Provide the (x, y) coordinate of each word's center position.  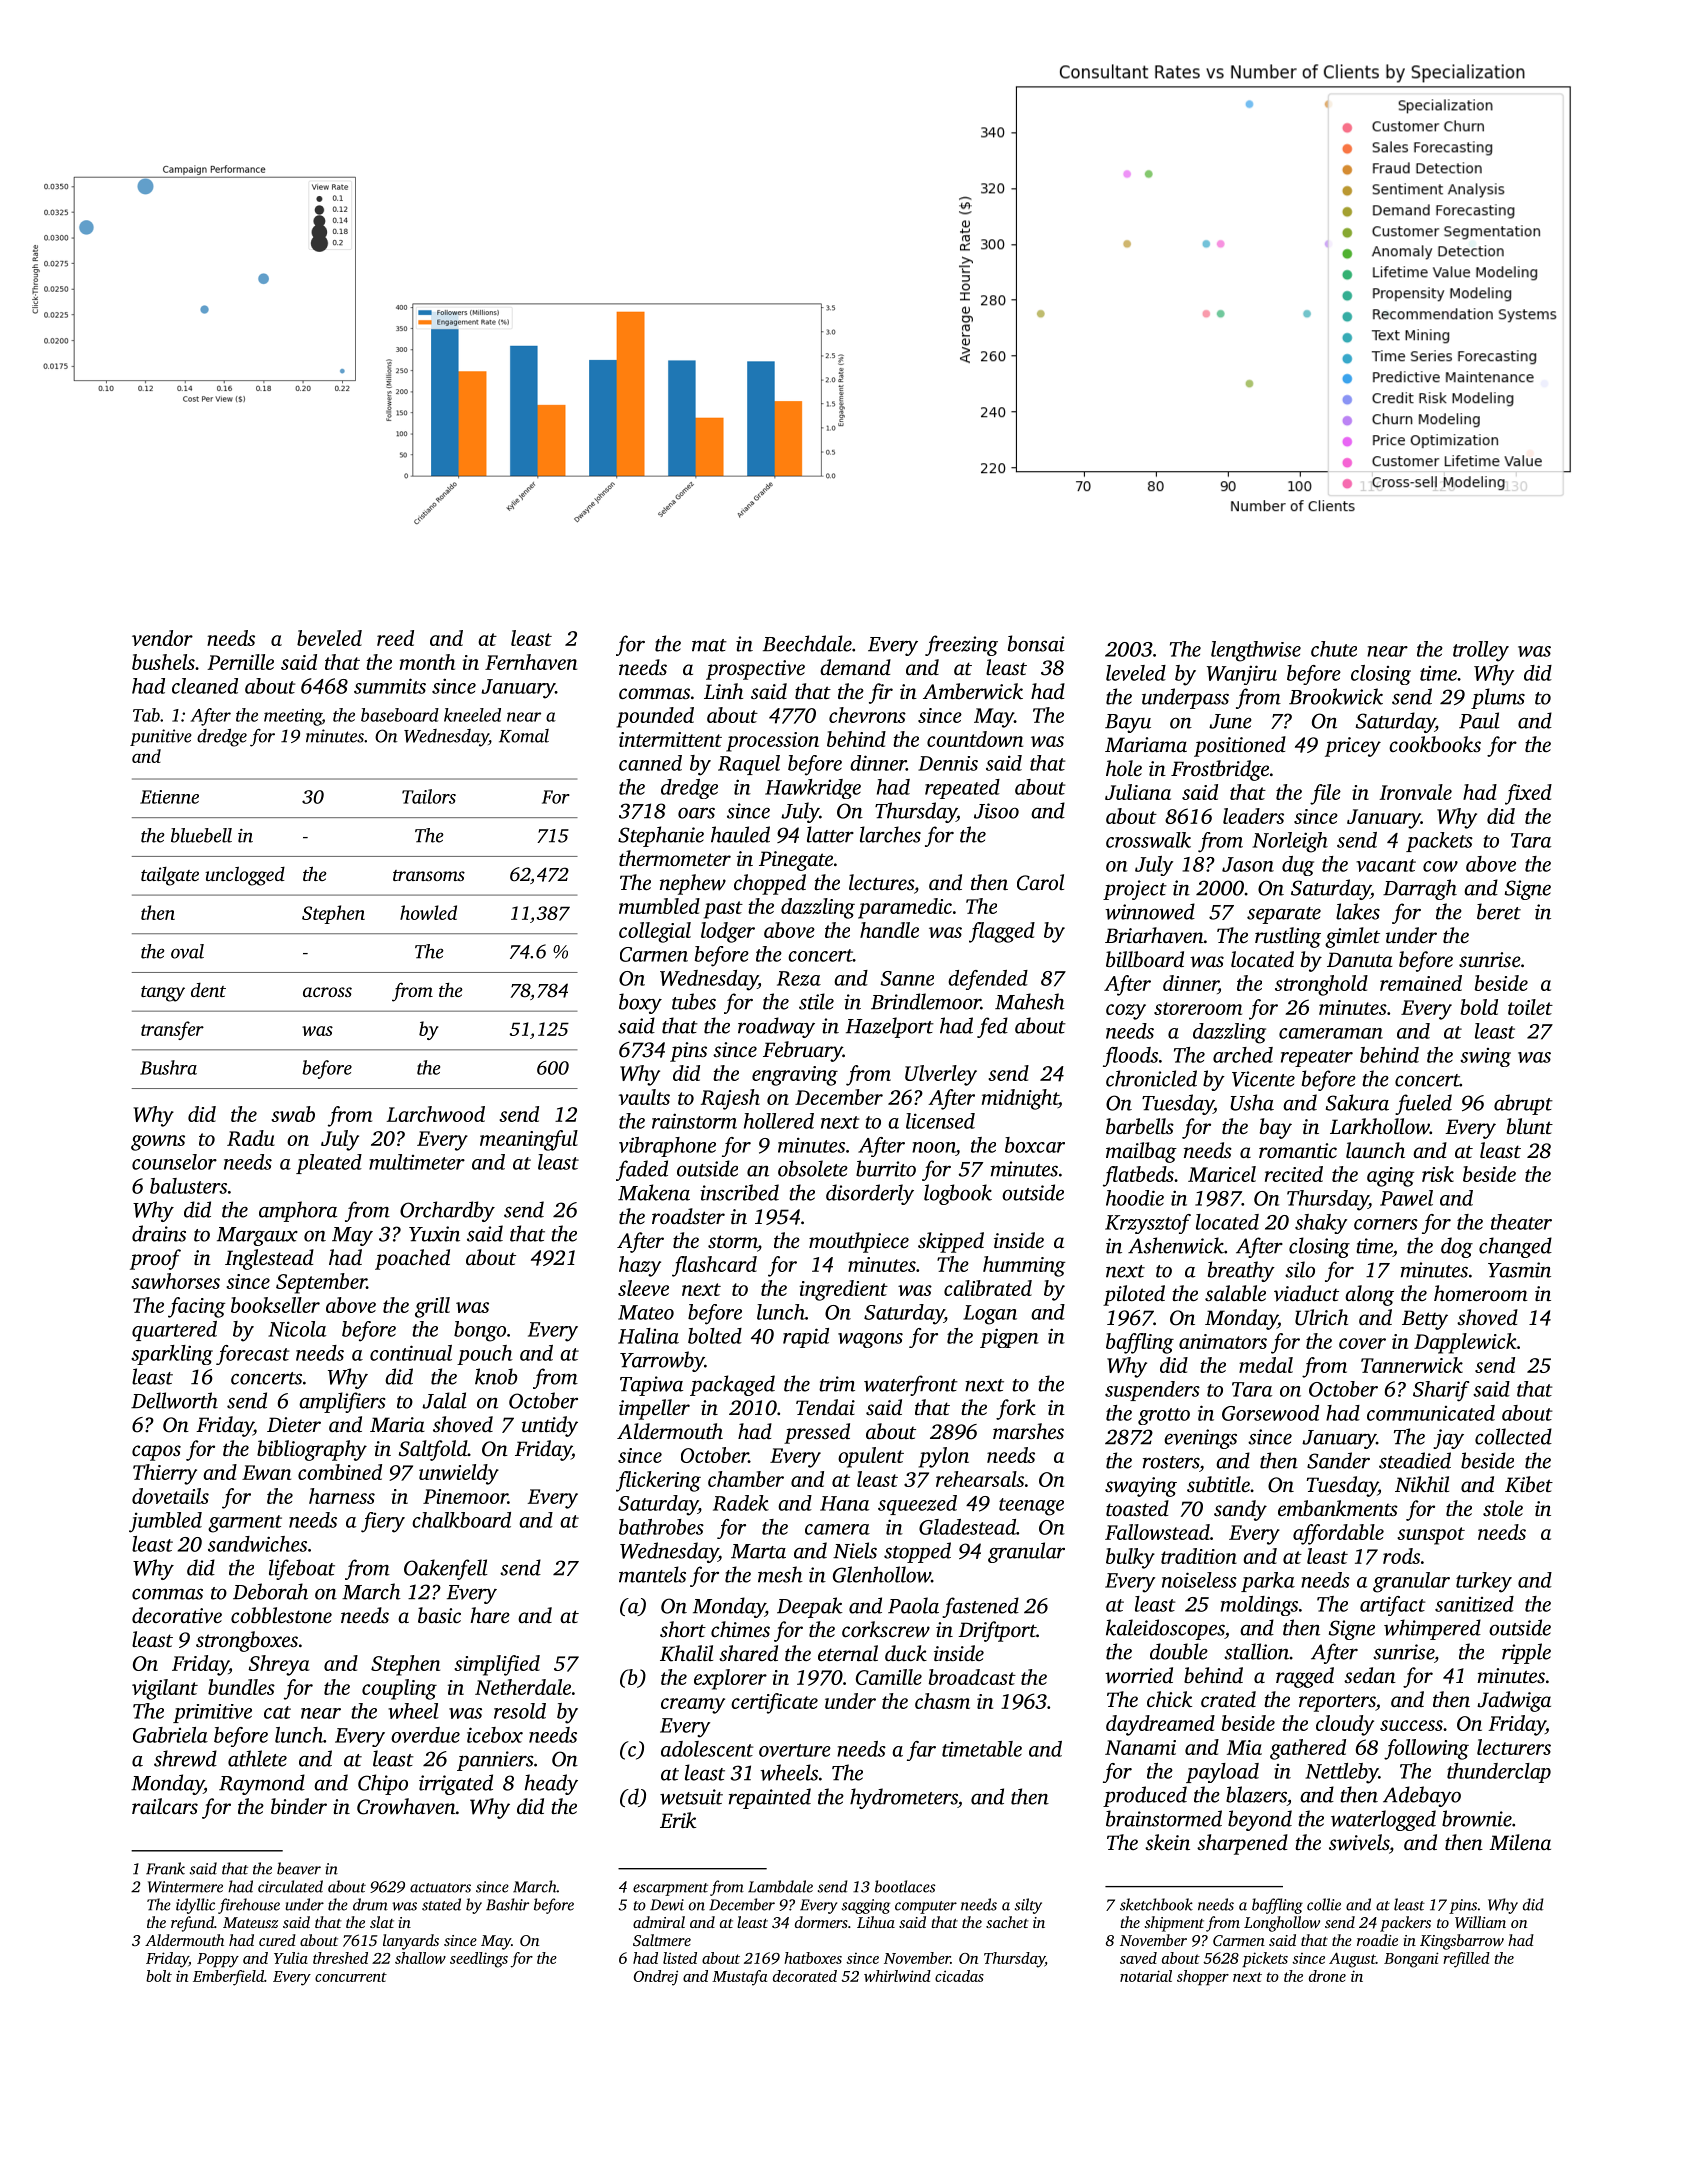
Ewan (266, 1472)
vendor (162, 638)
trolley (1481, 651)
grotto (1164, 1416)
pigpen (1009, 1338)
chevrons (867, 715)
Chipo (383, 1784)
